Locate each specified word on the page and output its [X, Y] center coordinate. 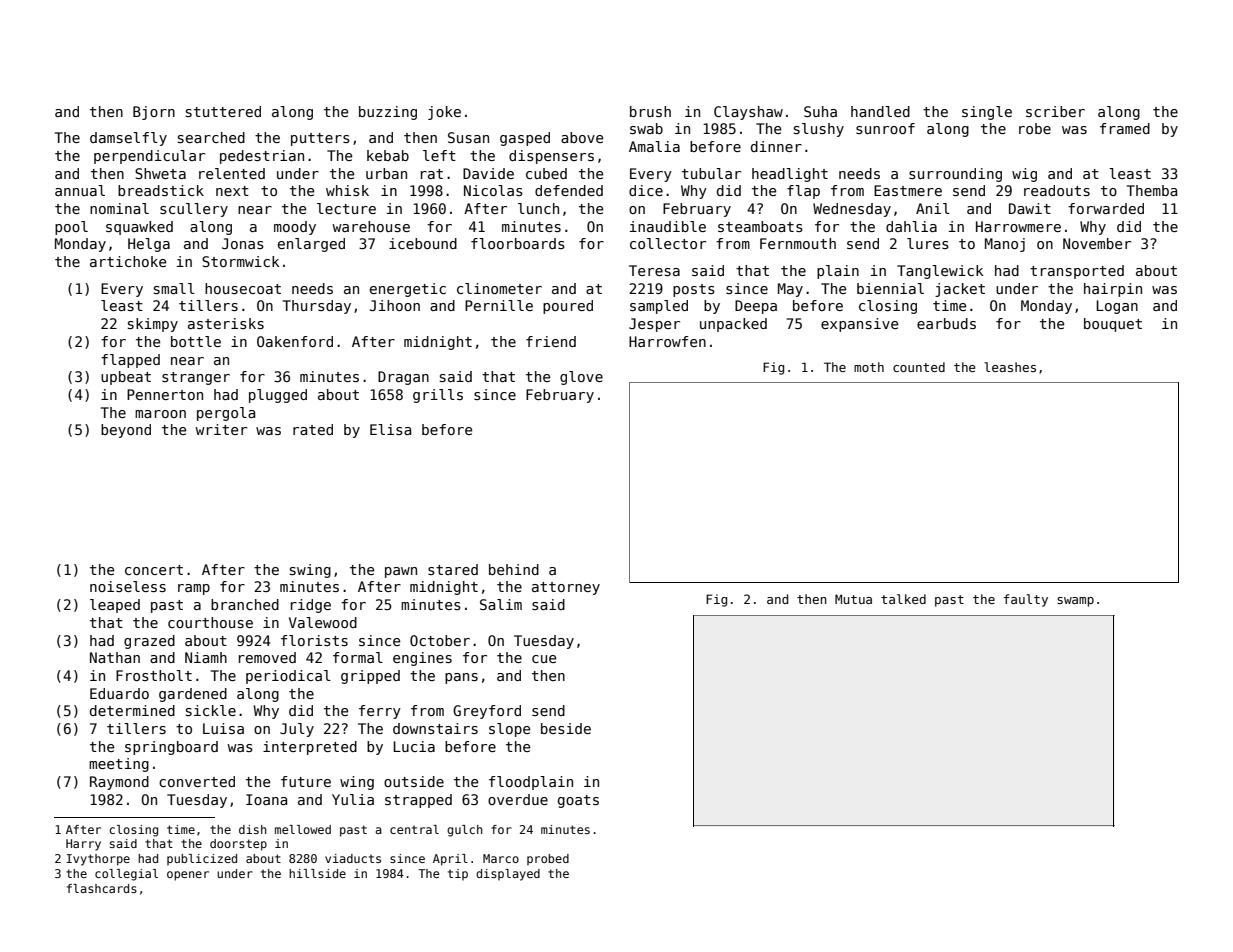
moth [869, 367]
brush [650, 111]
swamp [1075, 602]
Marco [501, 858]
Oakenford [295, 341]
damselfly [128, 139]
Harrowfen [667, 341]
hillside [317, 873]
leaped [115, 606]
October [440, 640]
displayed [508, 875]
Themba [1152, 190]
